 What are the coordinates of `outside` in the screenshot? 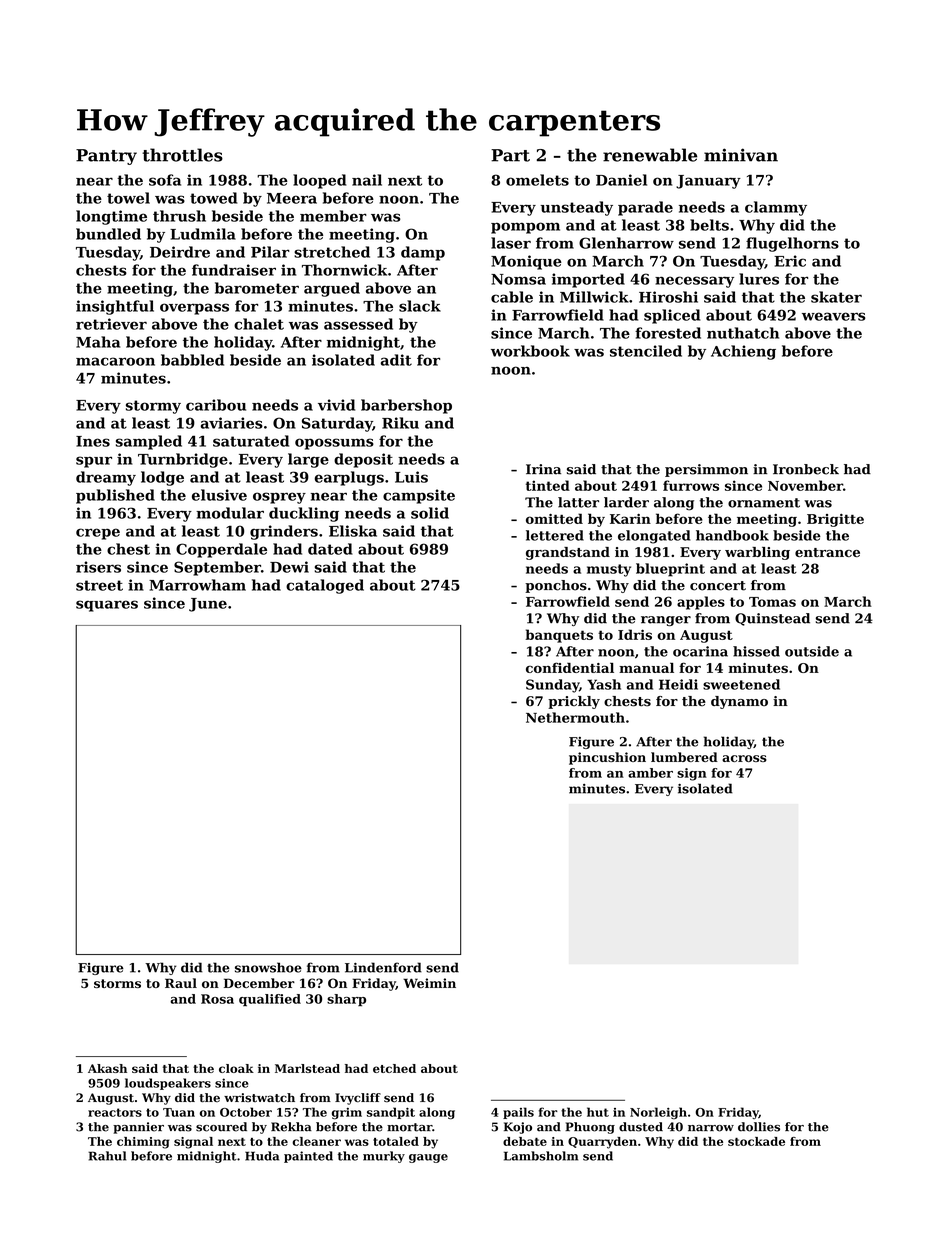 It's located at (812, 651).
